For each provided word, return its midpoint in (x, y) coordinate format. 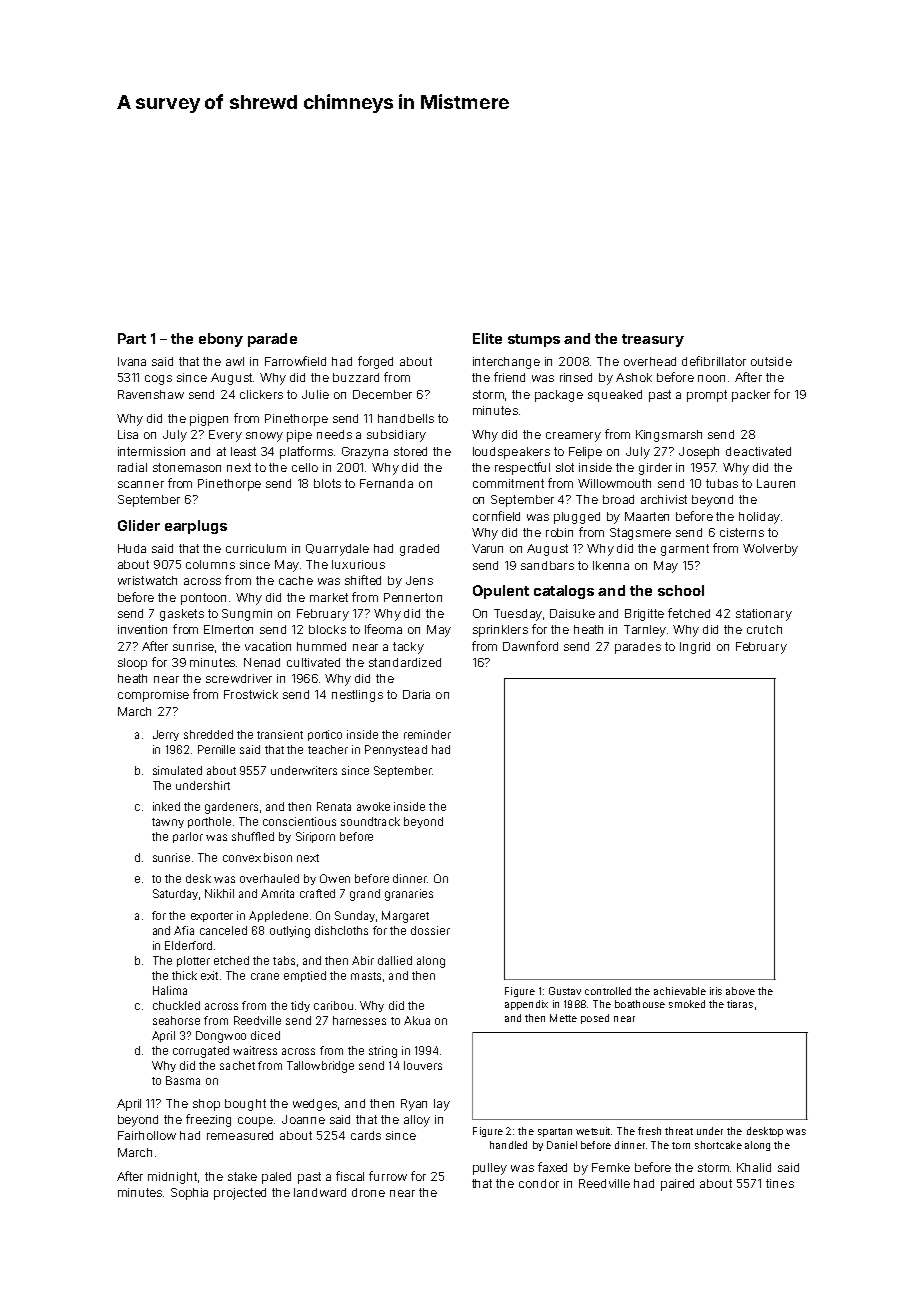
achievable (680, 991)
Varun (487, 548)
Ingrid (695, 648)
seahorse (176, 1020)
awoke (373, 806)
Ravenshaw (151, 394)
